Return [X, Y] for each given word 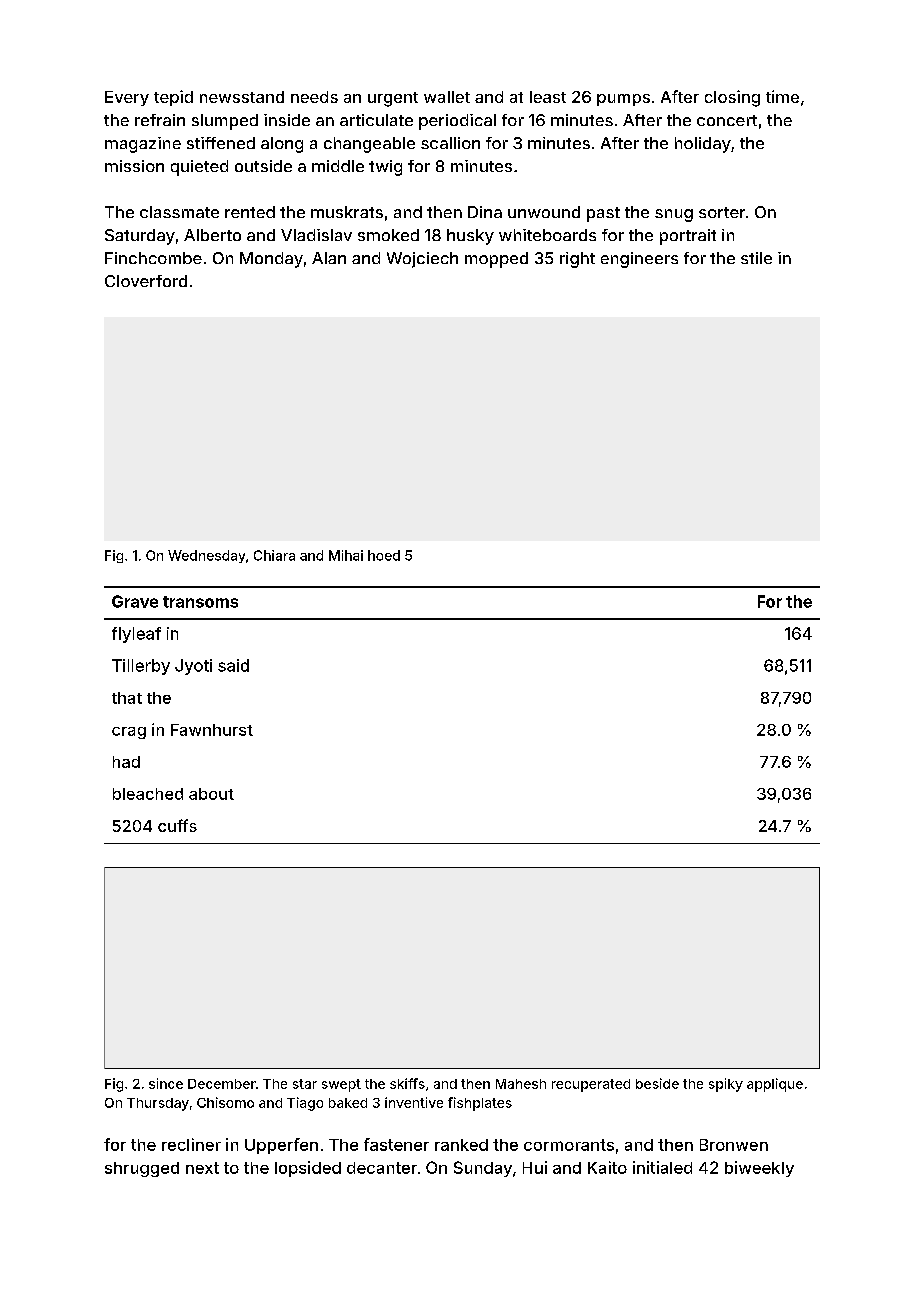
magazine [143, 145]
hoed [384, 555]
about [211, 794]
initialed [662, 1167]
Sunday [483, 1169]
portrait [688, 237]
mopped [496, 260]
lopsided [308, 1169]
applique [775, 1085]
